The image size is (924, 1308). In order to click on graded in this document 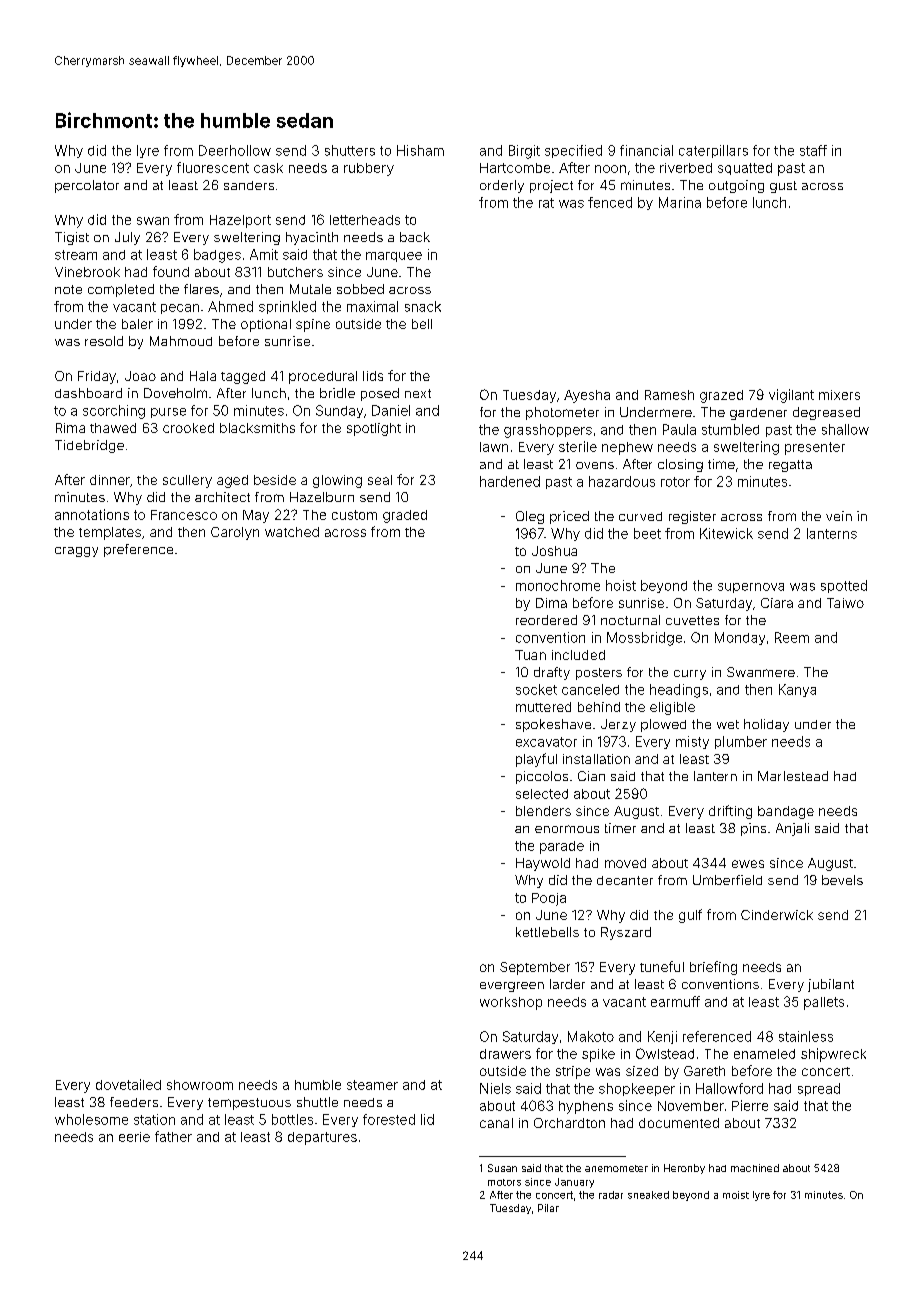, I will do `click(405, 516)`.
